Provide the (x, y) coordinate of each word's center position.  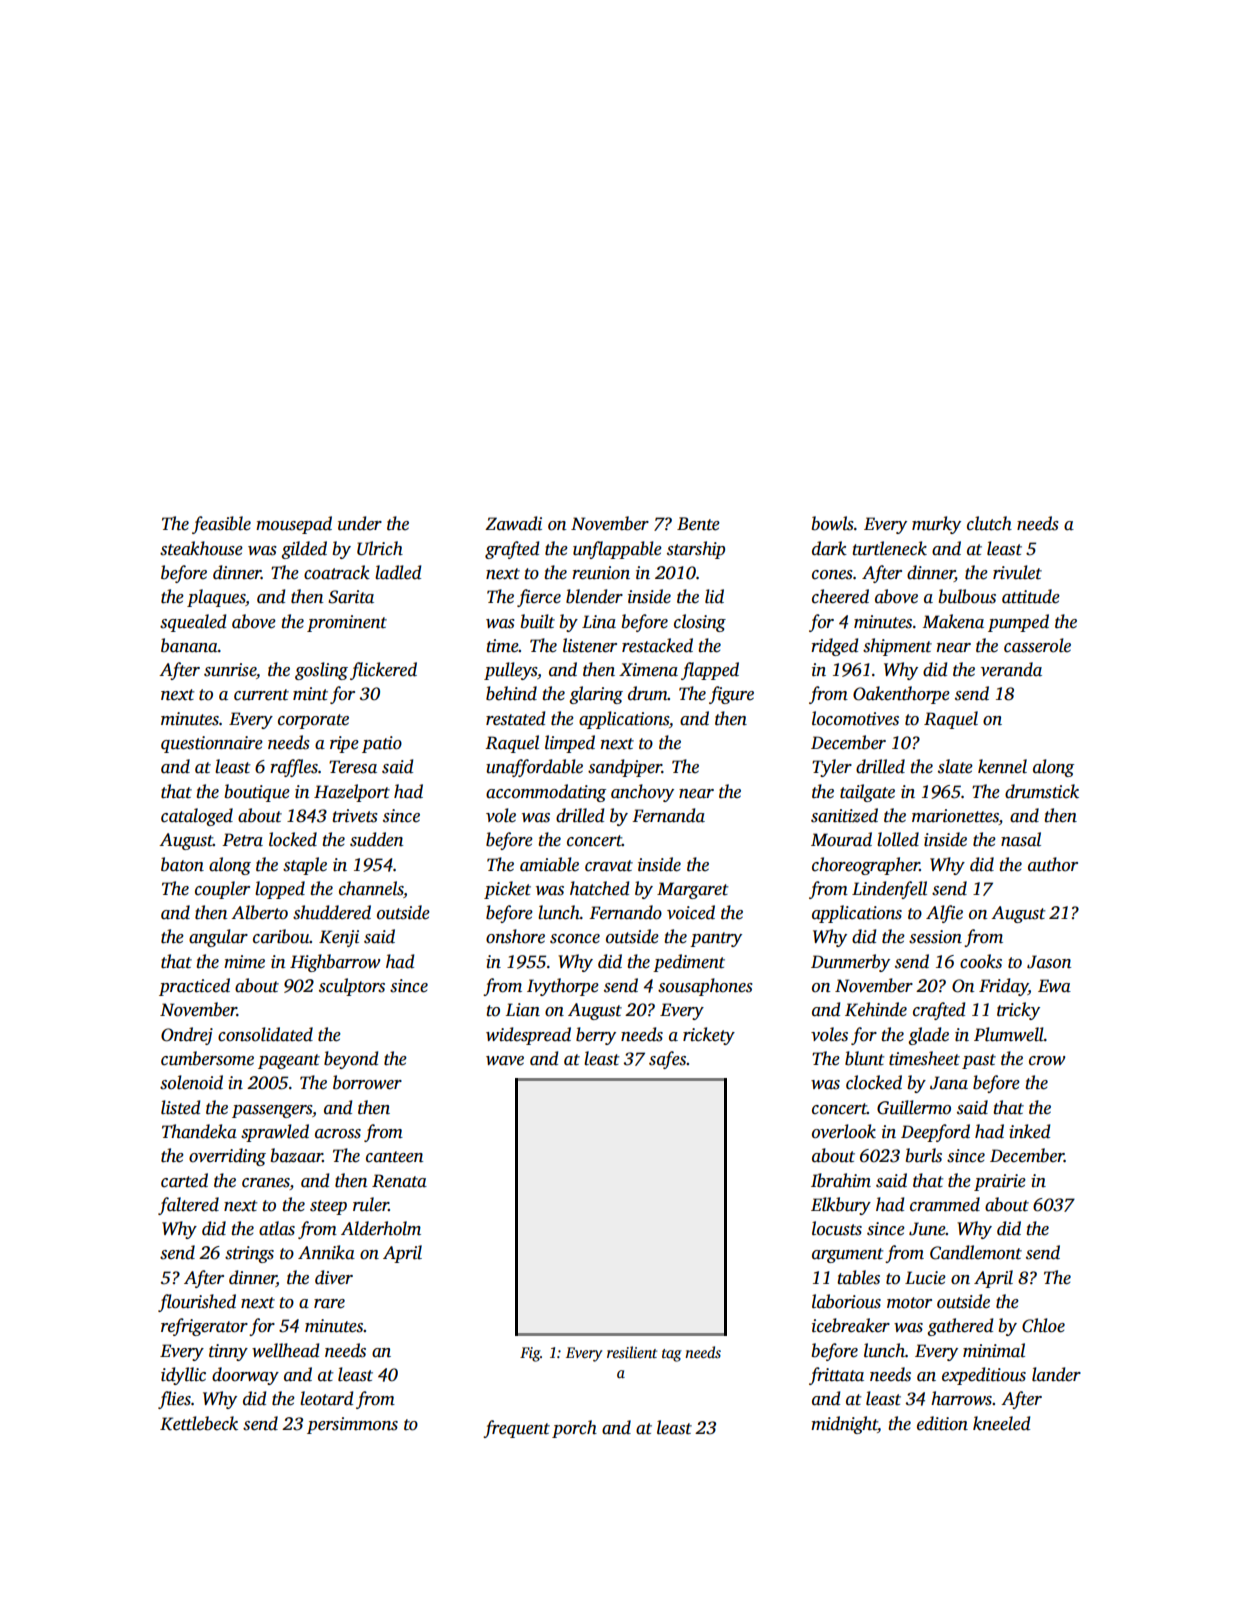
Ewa (1054, 986)
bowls (833, 523)
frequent (516, 1429)
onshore (515, 936)
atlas (277, 1228)
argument (847, 1255)
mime (244, 962)
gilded (304, 550)
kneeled (1001, 1423)
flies (174, 1400)
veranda (1011, 669)
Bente (698, 524)
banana (189, 645)
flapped (710, 671)
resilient (632, 1352)
